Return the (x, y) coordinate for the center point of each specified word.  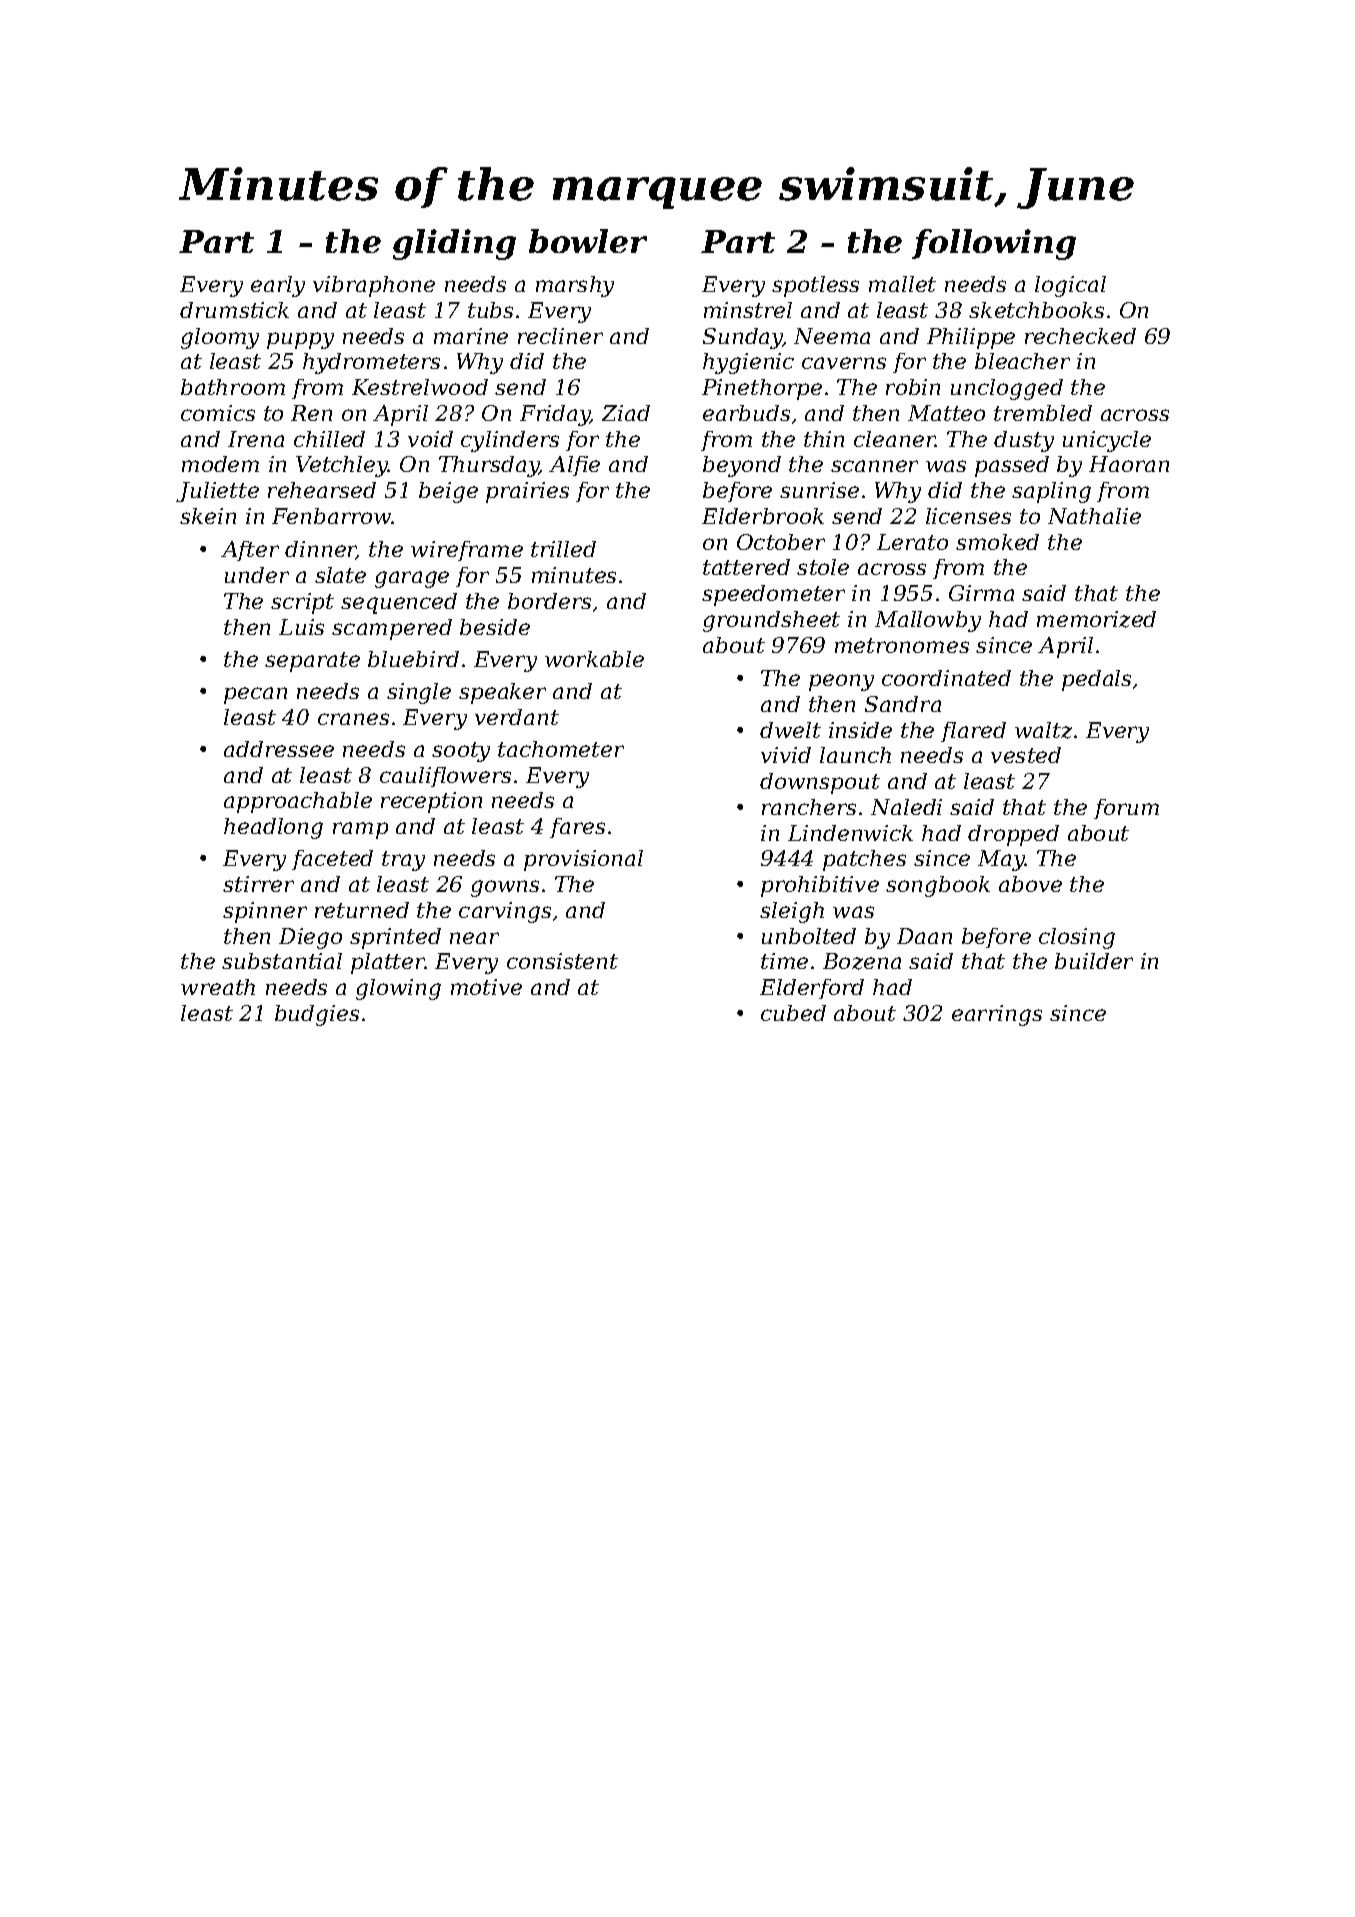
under (257, 575)
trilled (563, 549)
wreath (218, 987)
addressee (279, 749)
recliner (560, 336)
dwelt (790, 730)
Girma (981, 593)
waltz (1043, 730)
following (994, 244)
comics (218, 413)
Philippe (971, 338)
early (278, 286)
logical (1070, 286)
